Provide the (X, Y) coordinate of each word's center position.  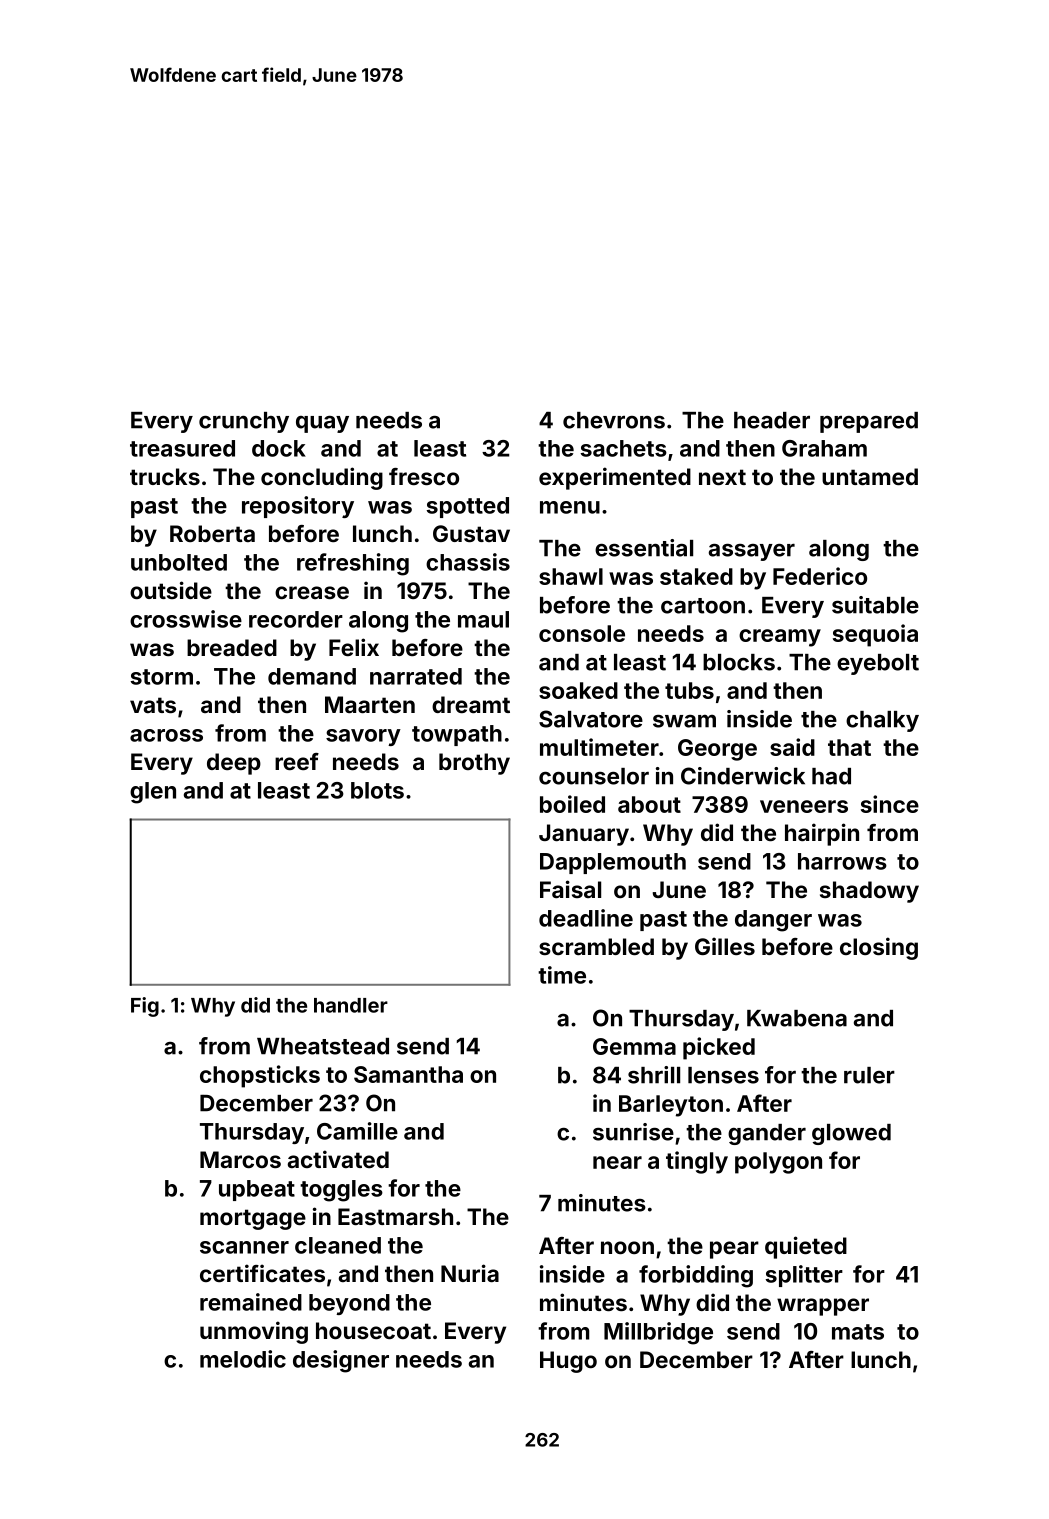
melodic (243, 1359)
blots (377, 790)
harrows (842, 861)
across (166, 735)
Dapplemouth (613, 863)
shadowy (869, 892)
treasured (182, 448)
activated (338, 1159)
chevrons (614, 420)
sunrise (633, 1132)
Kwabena (797, 1018)
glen (153, 793)
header (772, 420)
